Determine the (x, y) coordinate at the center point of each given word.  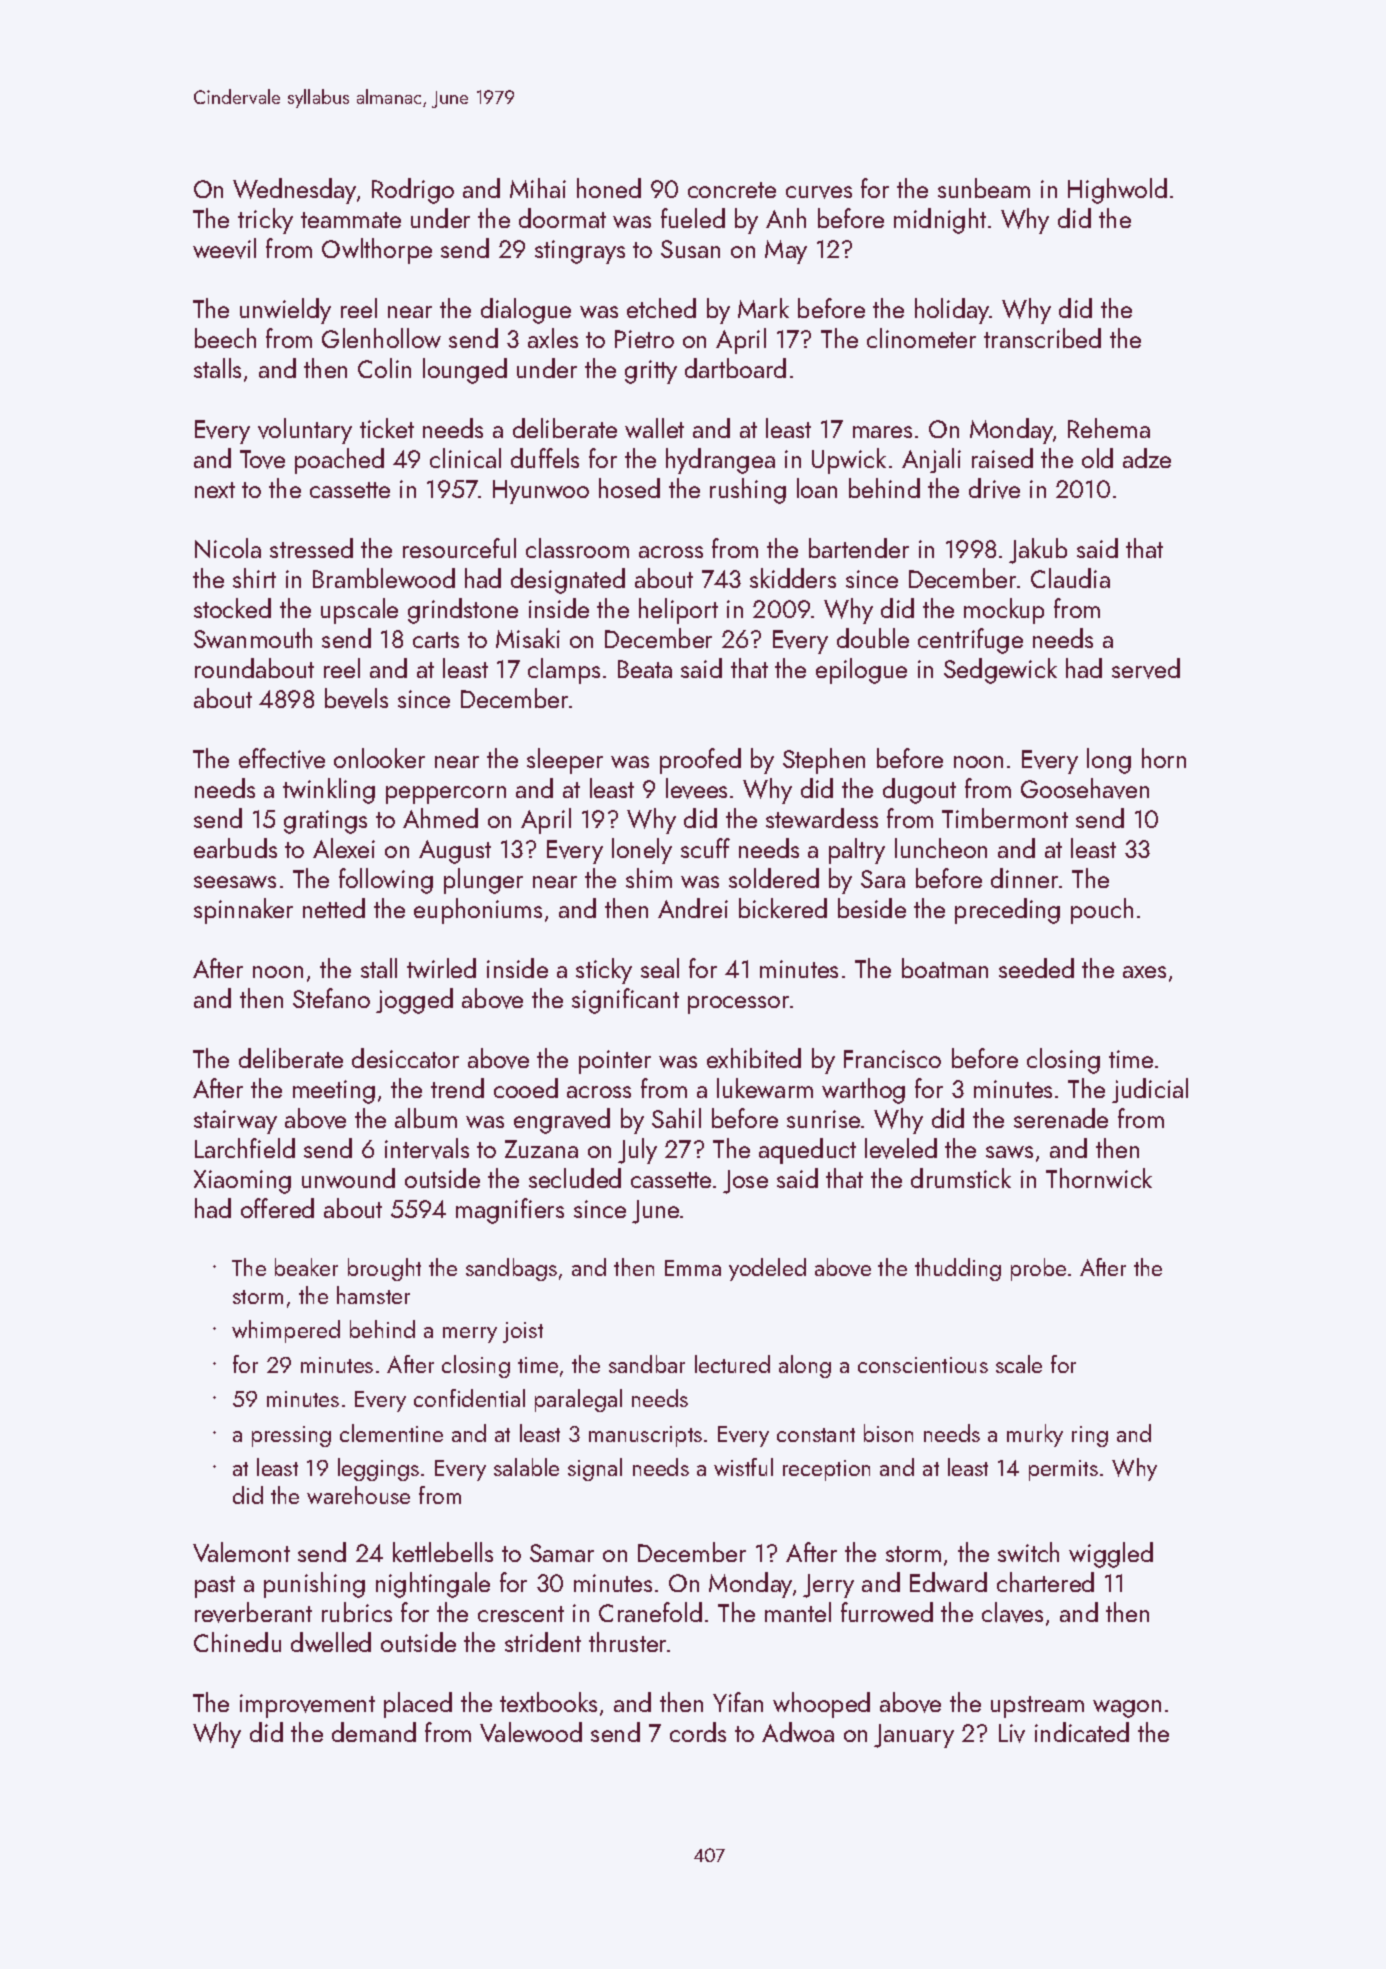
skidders (793, 578)
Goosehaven (1085, 788)
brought (384, 1269)
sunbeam (984, 188)
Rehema (1109, 428)
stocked (232, 608)
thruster (628, 1642)
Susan (690, 249)
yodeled (767, 1269)
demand (374, 1732)
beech (225, 338)
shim (649, 878)
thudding (958, 1269)
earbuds (235, 848)
